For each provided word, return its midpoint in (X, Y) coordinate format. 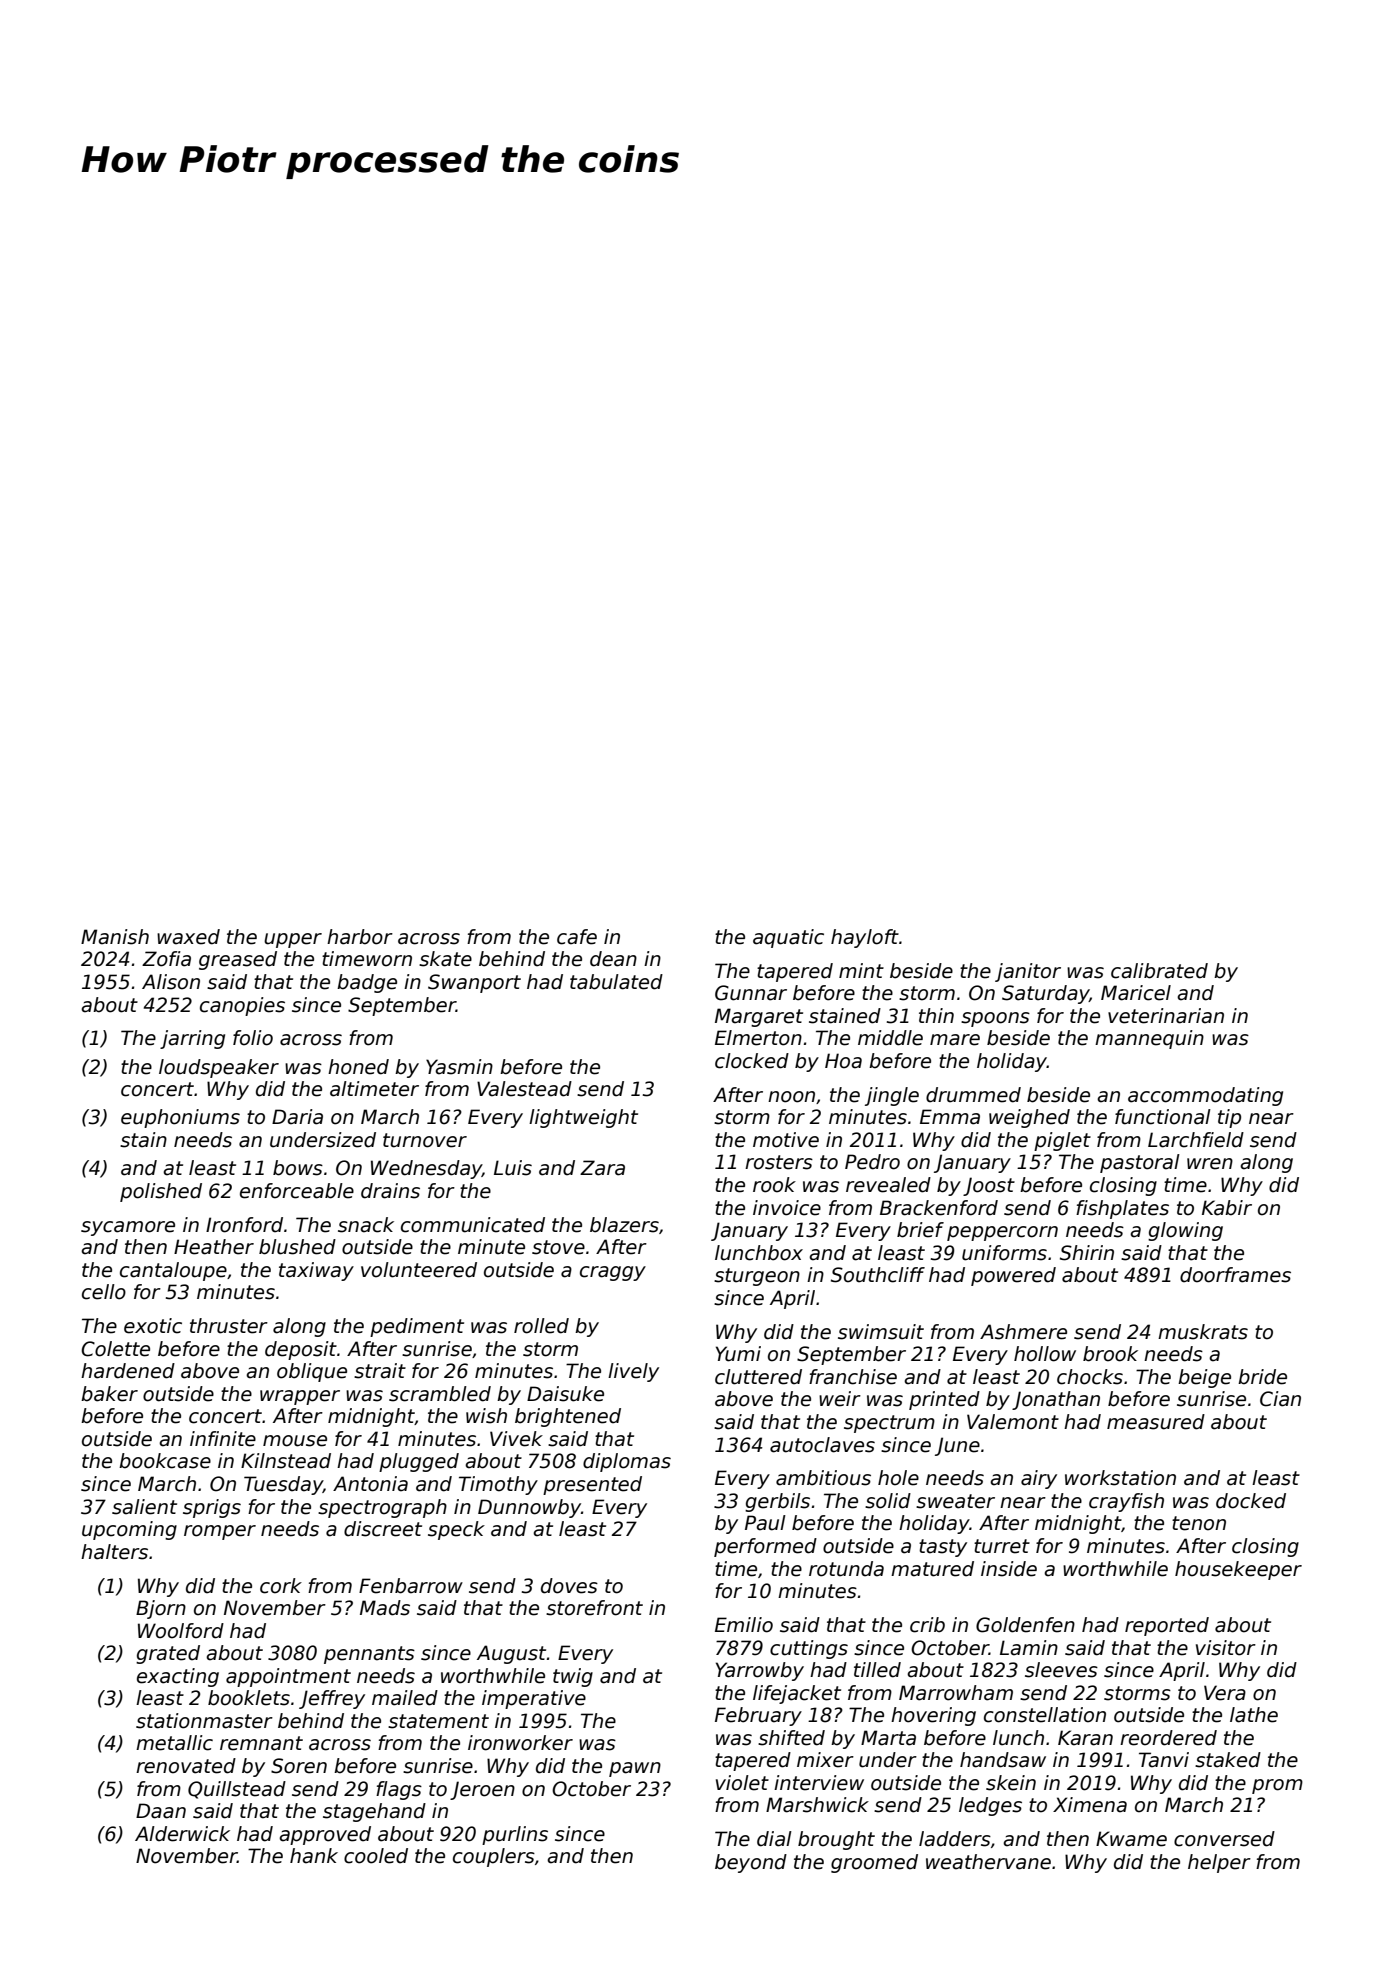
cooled (376, 1856)
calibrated (1159, 971)
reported (1167, 1626)
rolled (541, 1326)
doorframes (1235, 1275)
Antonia (370, 1484)
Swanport (474, 983)
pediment (417, 1327)
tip (1229, 1118)
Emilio (744, 1625)
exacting (178, 1677)
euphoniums (180, 1118)
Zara (602, 1168)
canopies (242, 1006)
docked (1251, 1501)
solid (888, 1501)
